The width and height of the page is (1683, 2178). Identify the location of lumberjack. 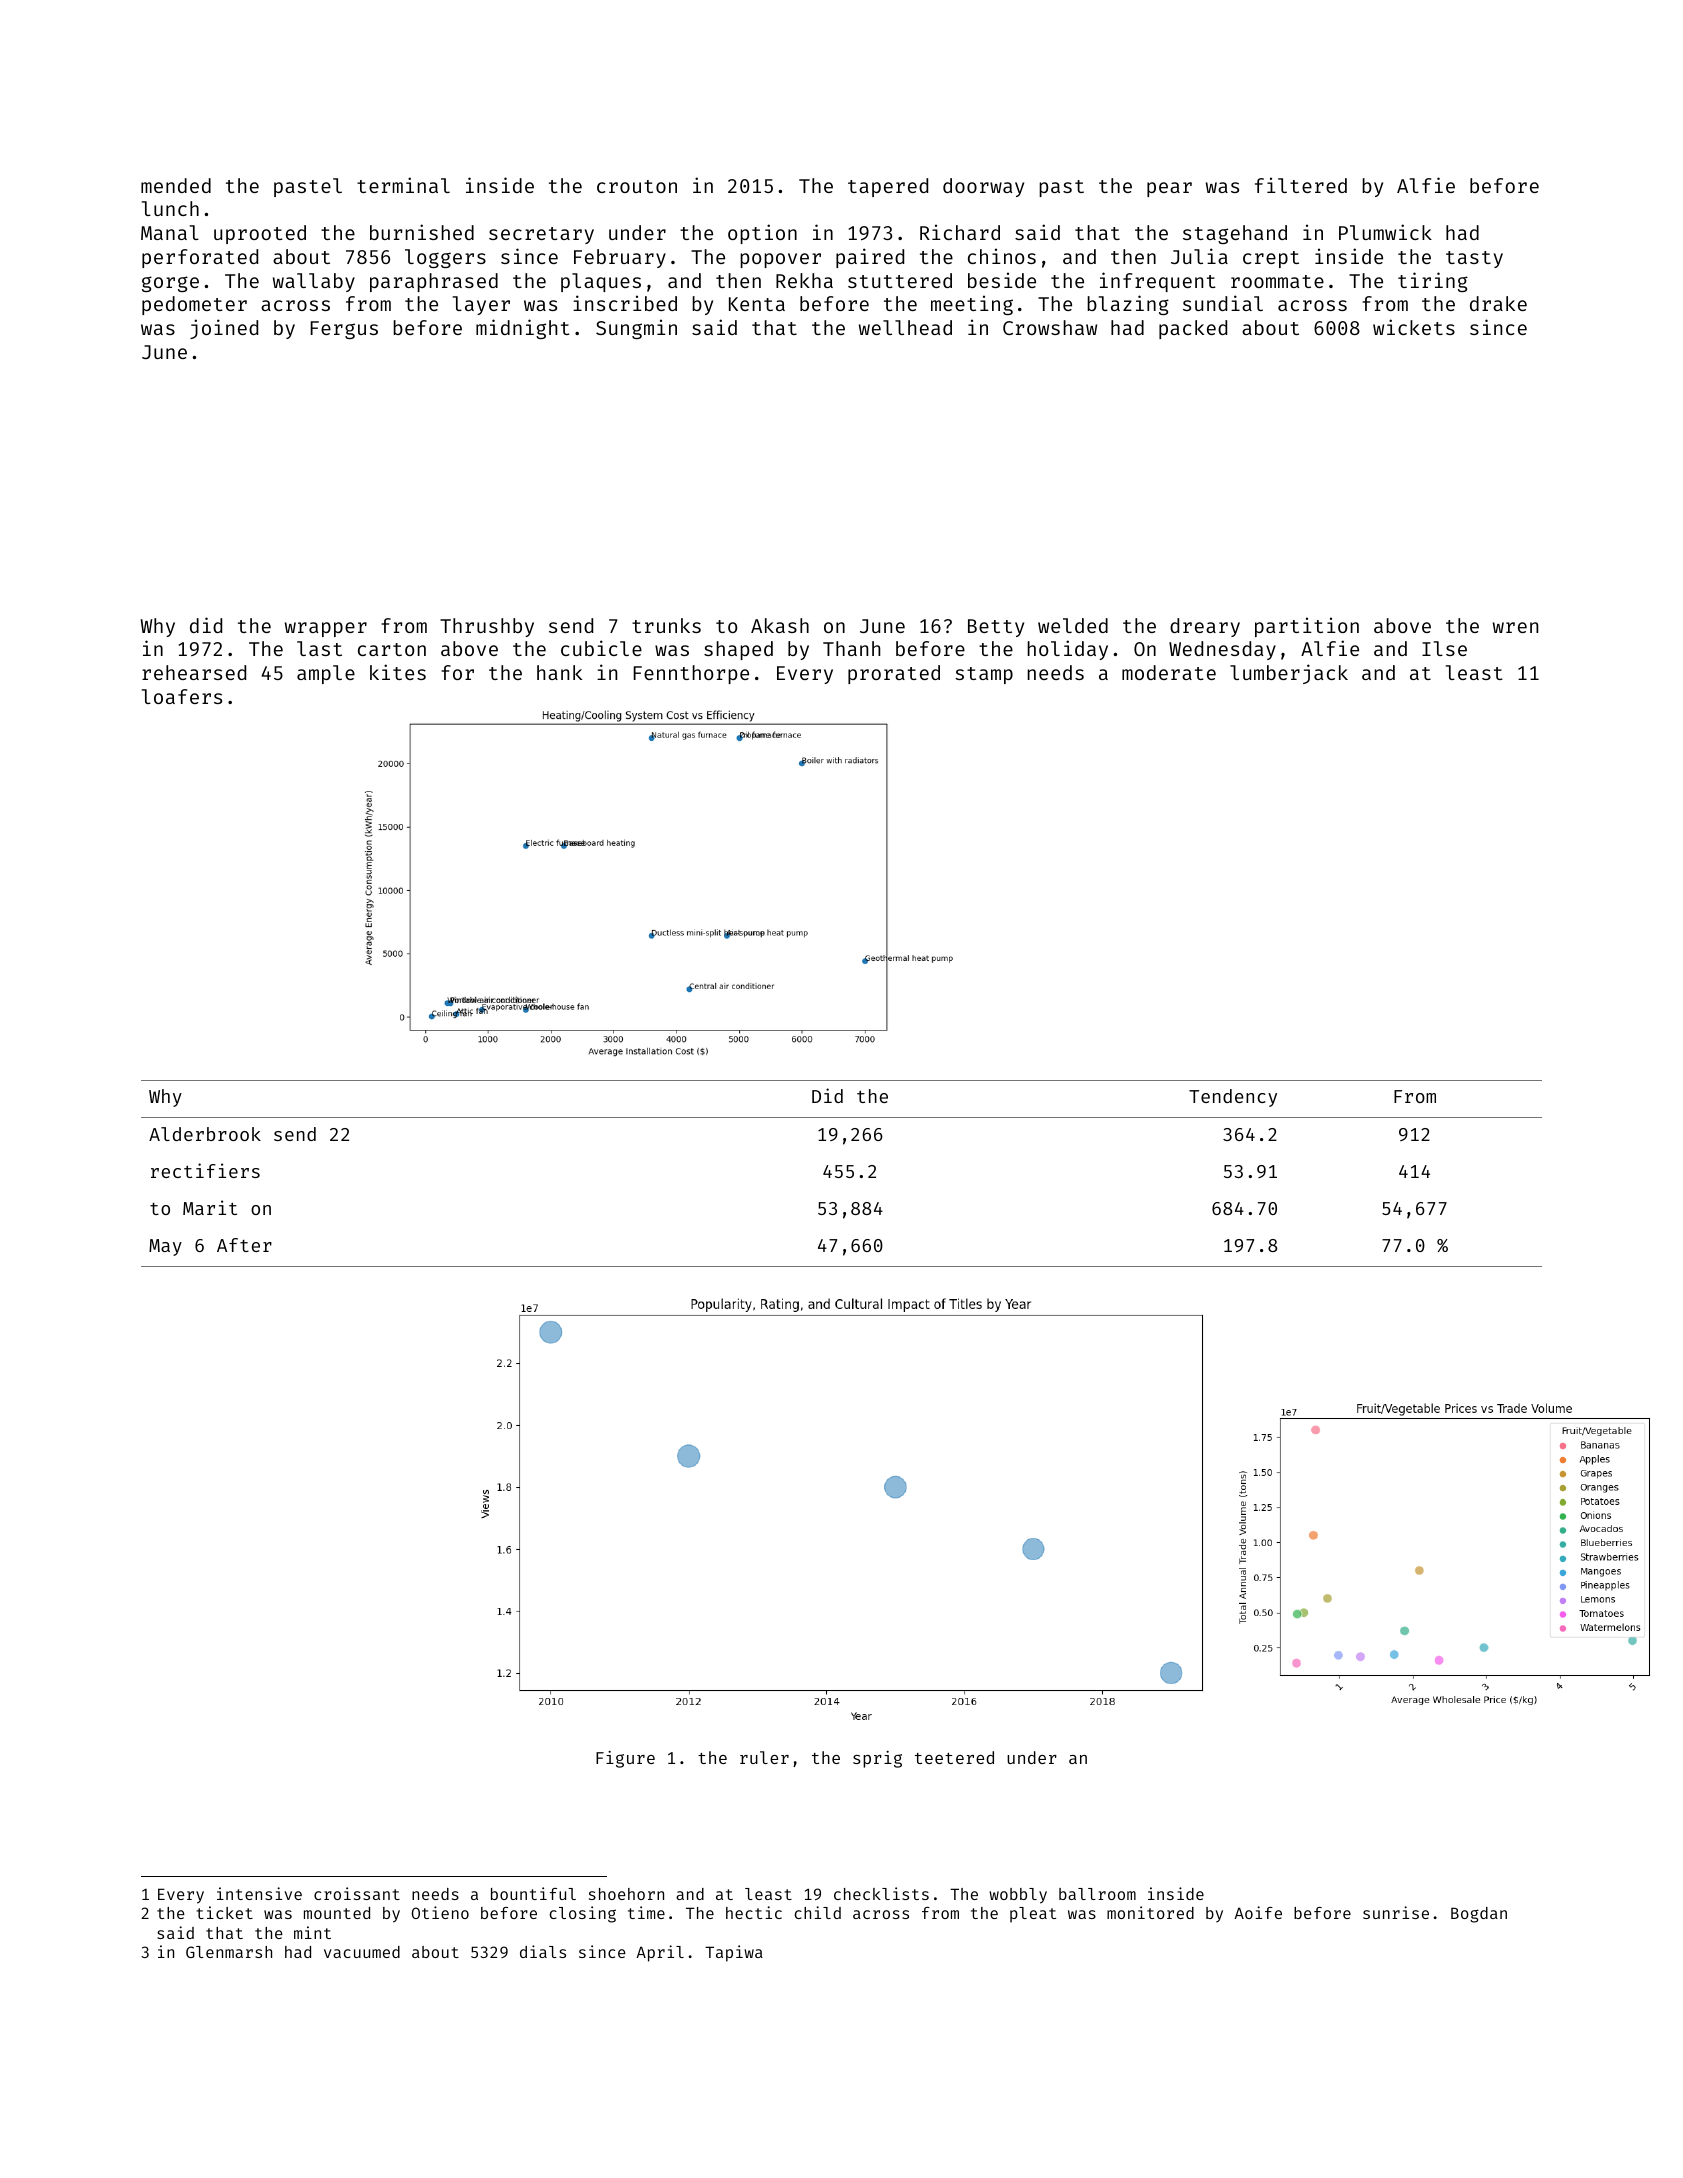
(1289, 674).
